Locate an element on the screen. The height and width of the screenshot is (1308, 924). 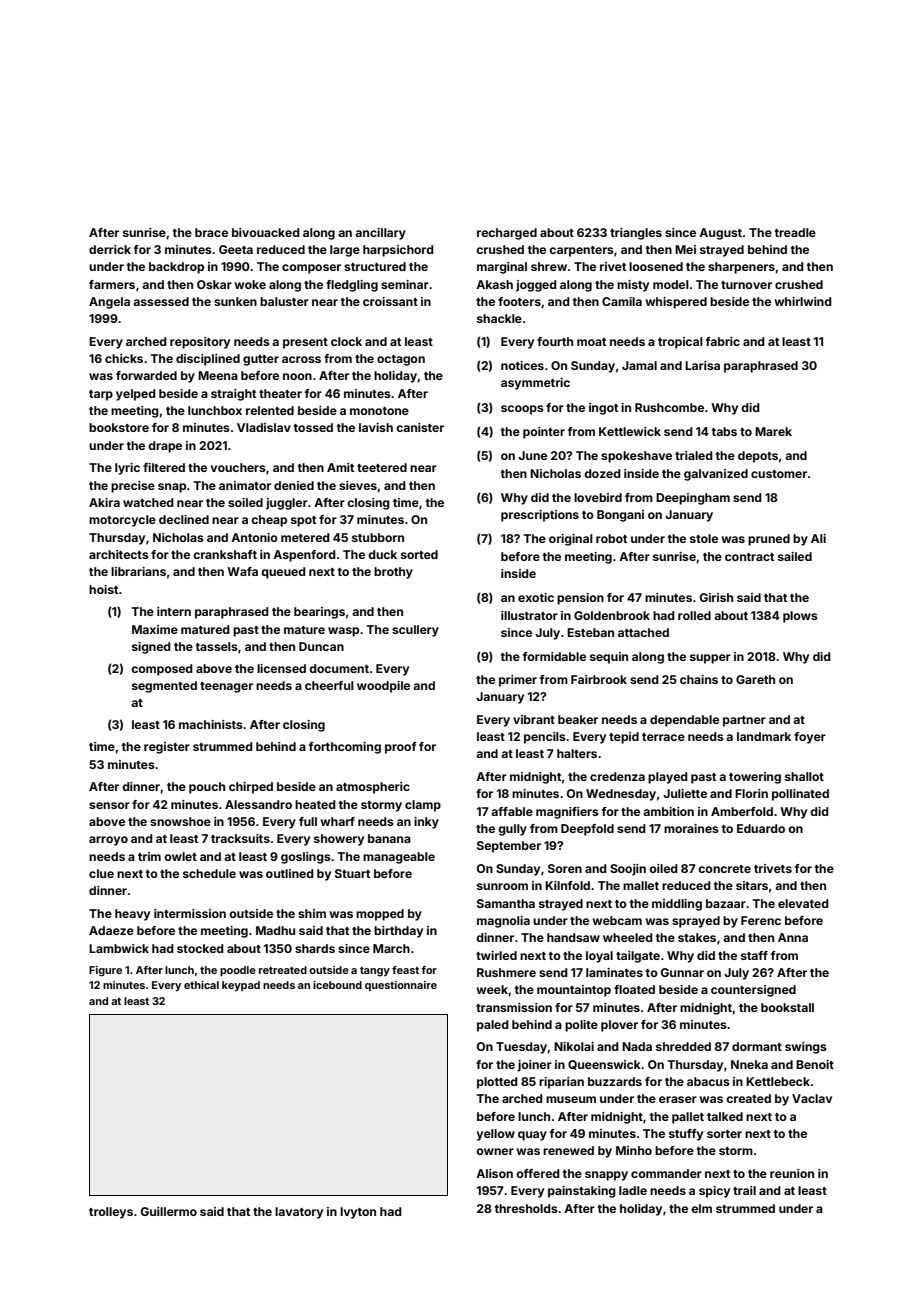
elevated is located at coordinates (803, 903).
